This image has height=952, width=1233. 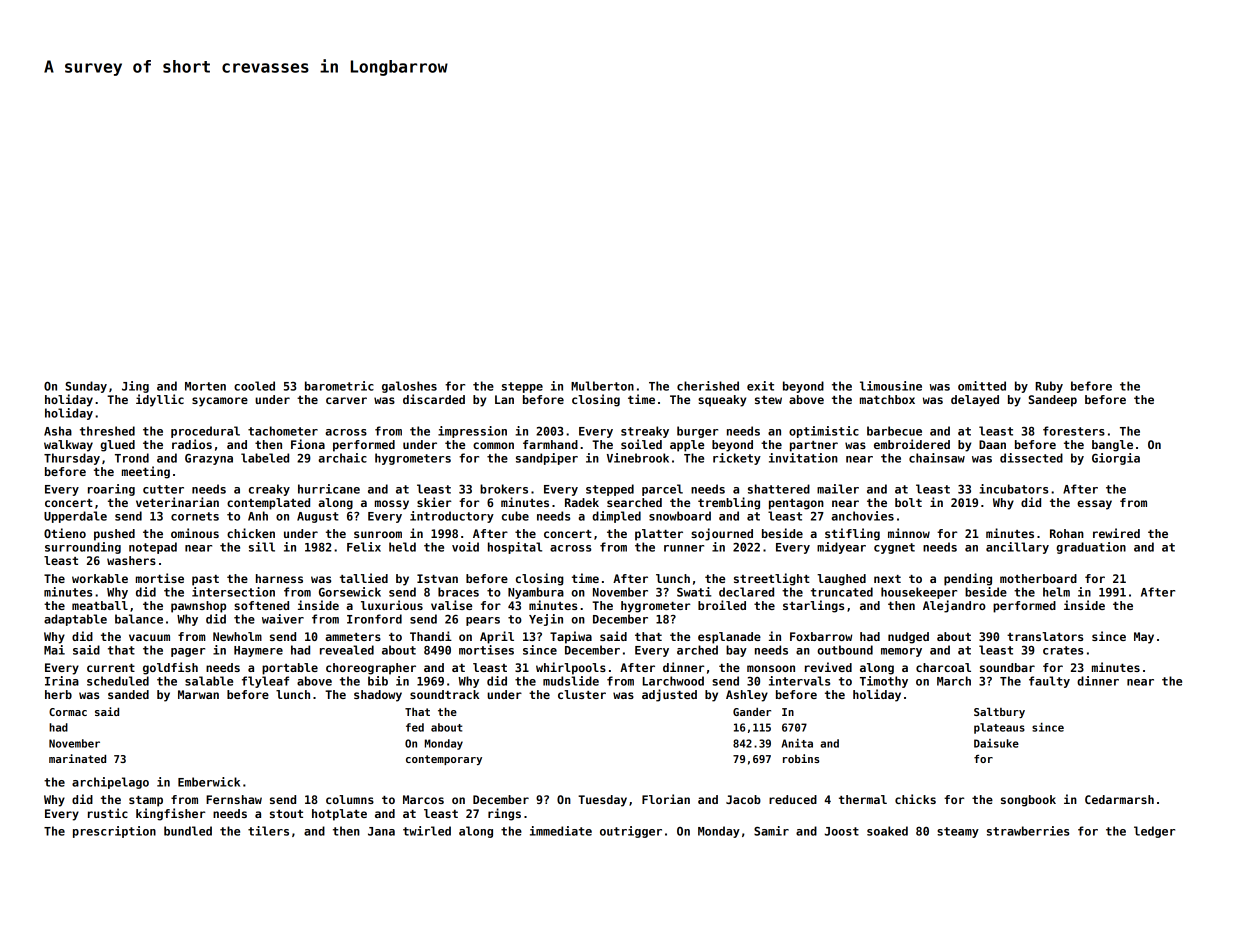 What do you see at coordinates (86, 387) in the image?
I see `Sunday` at bounding box center [86, 387].
